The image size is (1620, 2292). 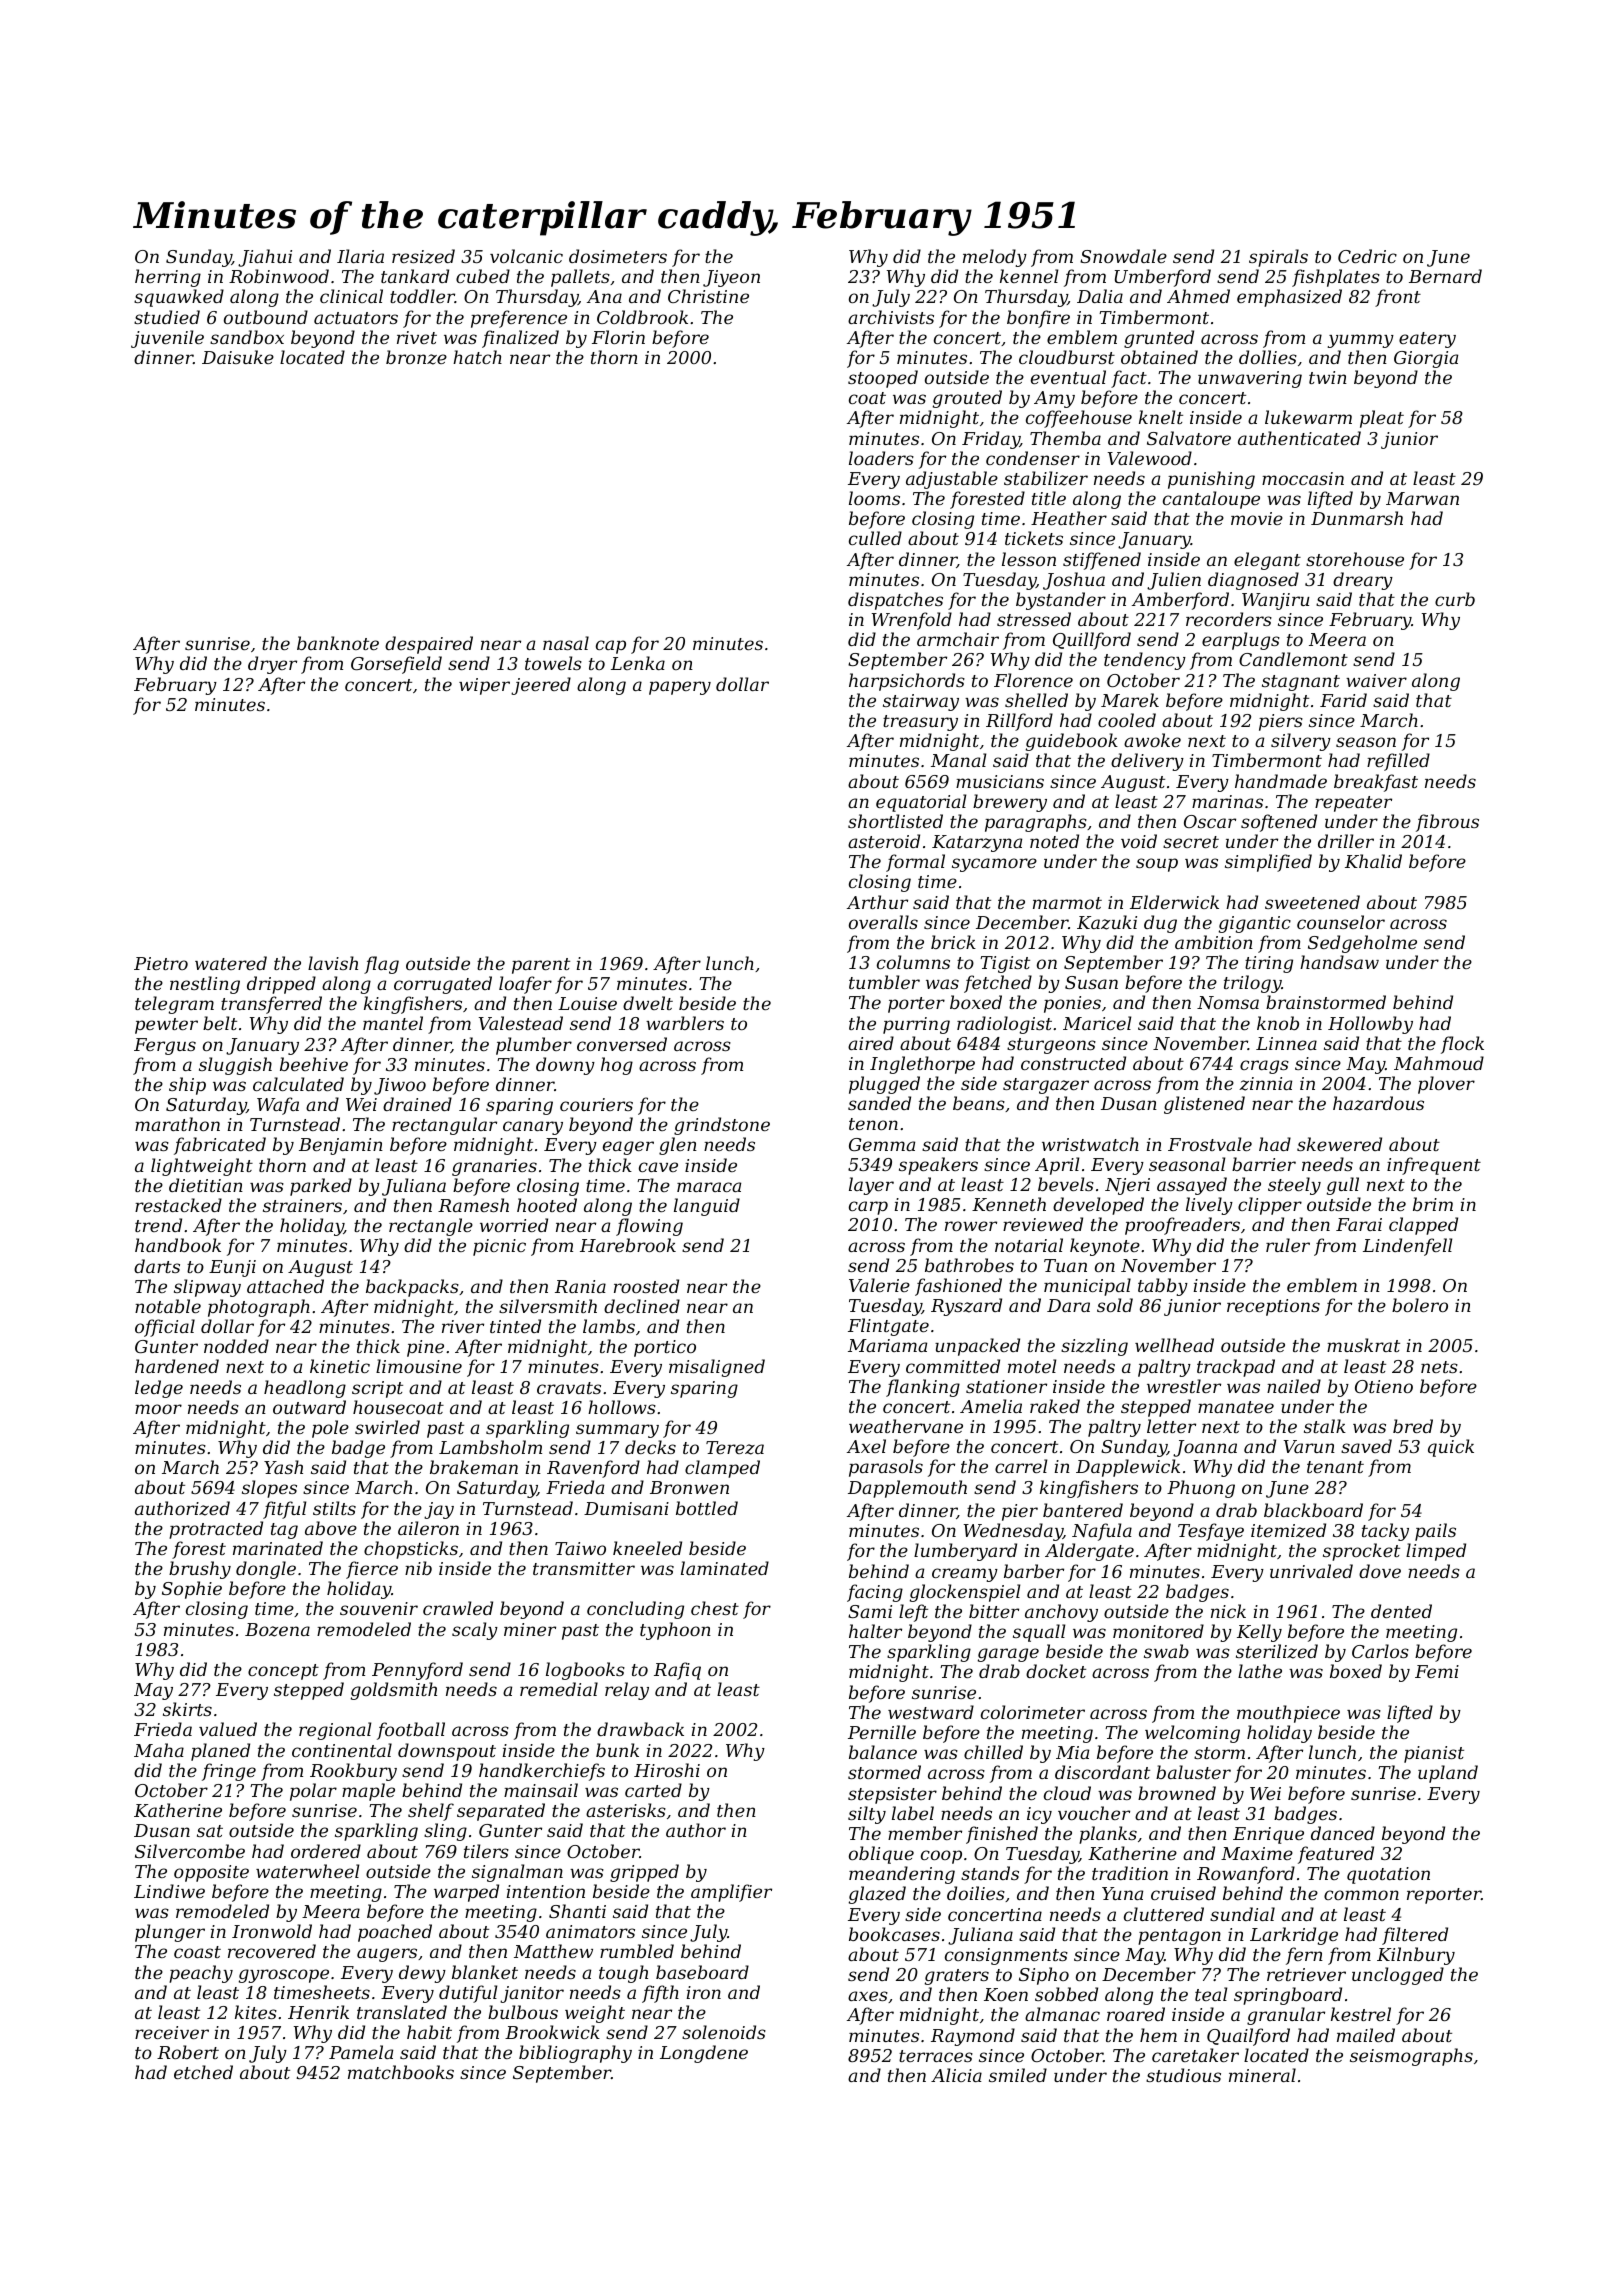 What do you see at coordinates (188, 2052) in the screenshot?
I see `Robert` at bounding box center [188, 2052].
